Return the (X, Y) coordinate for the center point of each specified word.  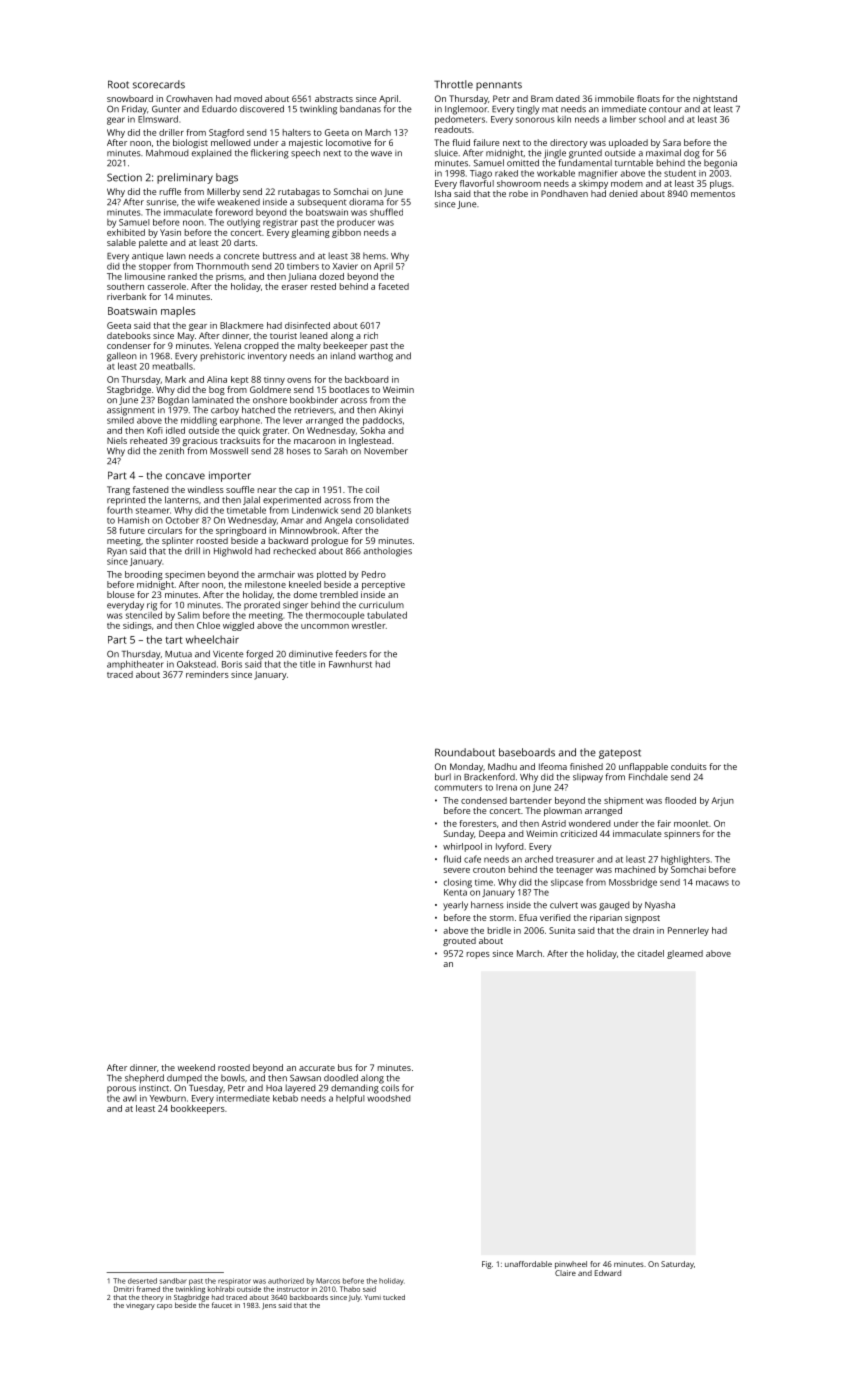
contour (665, 109)
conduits (689, 766)
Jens (269, 1306)
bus (345, 1067)
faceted (393, 286)
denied (623, 193)
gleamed (685, 954)
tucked (394, 1297)
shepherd (144, 1079)
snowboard (130, 98)
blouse (120, 594)
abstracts (334, 98)
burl (443, 777)
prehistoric (223, 356)
